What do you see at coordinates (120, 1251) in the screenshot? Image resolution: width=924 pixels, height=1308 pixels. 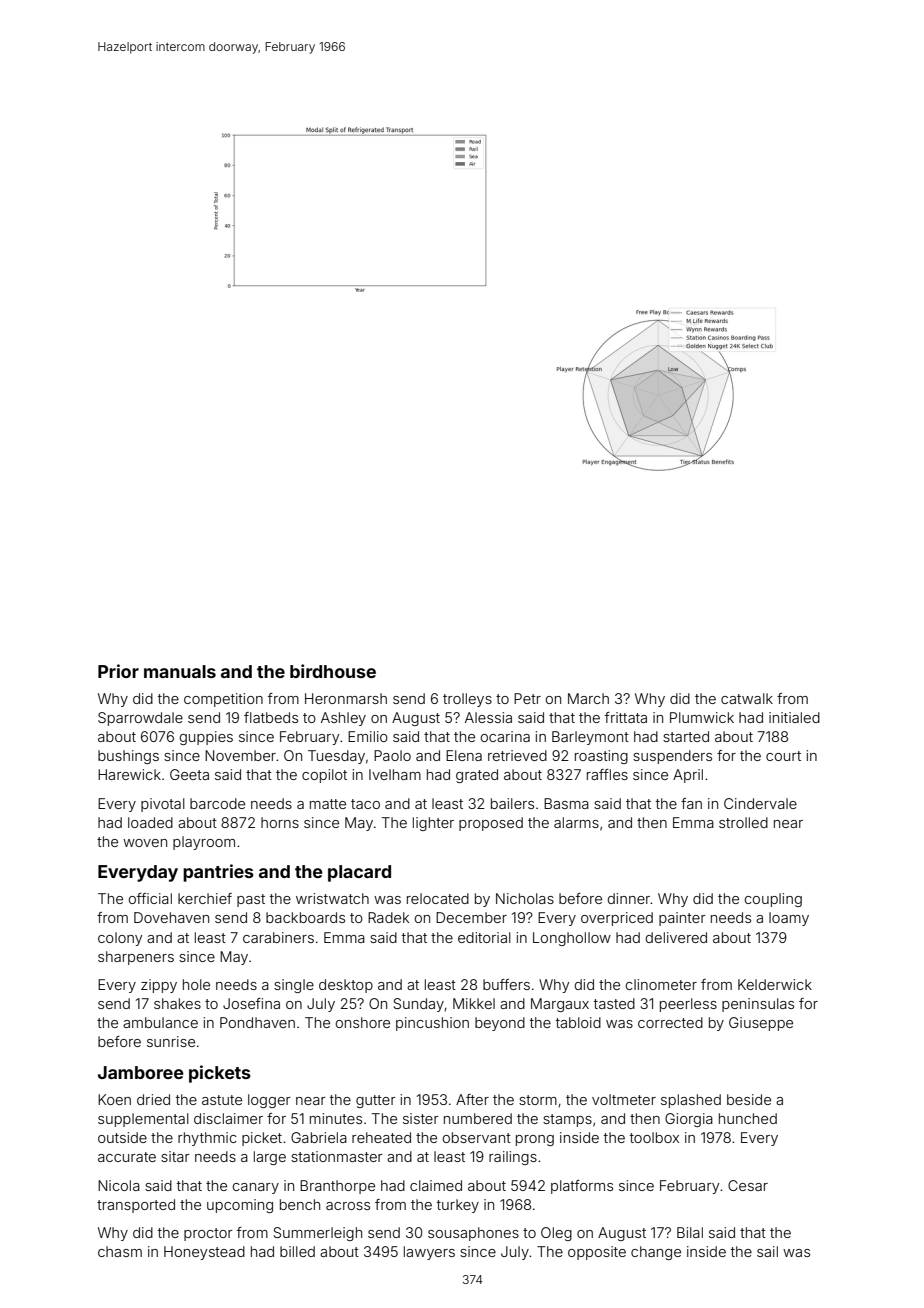 I see `chasm` at bounding box center [120, 1251].
